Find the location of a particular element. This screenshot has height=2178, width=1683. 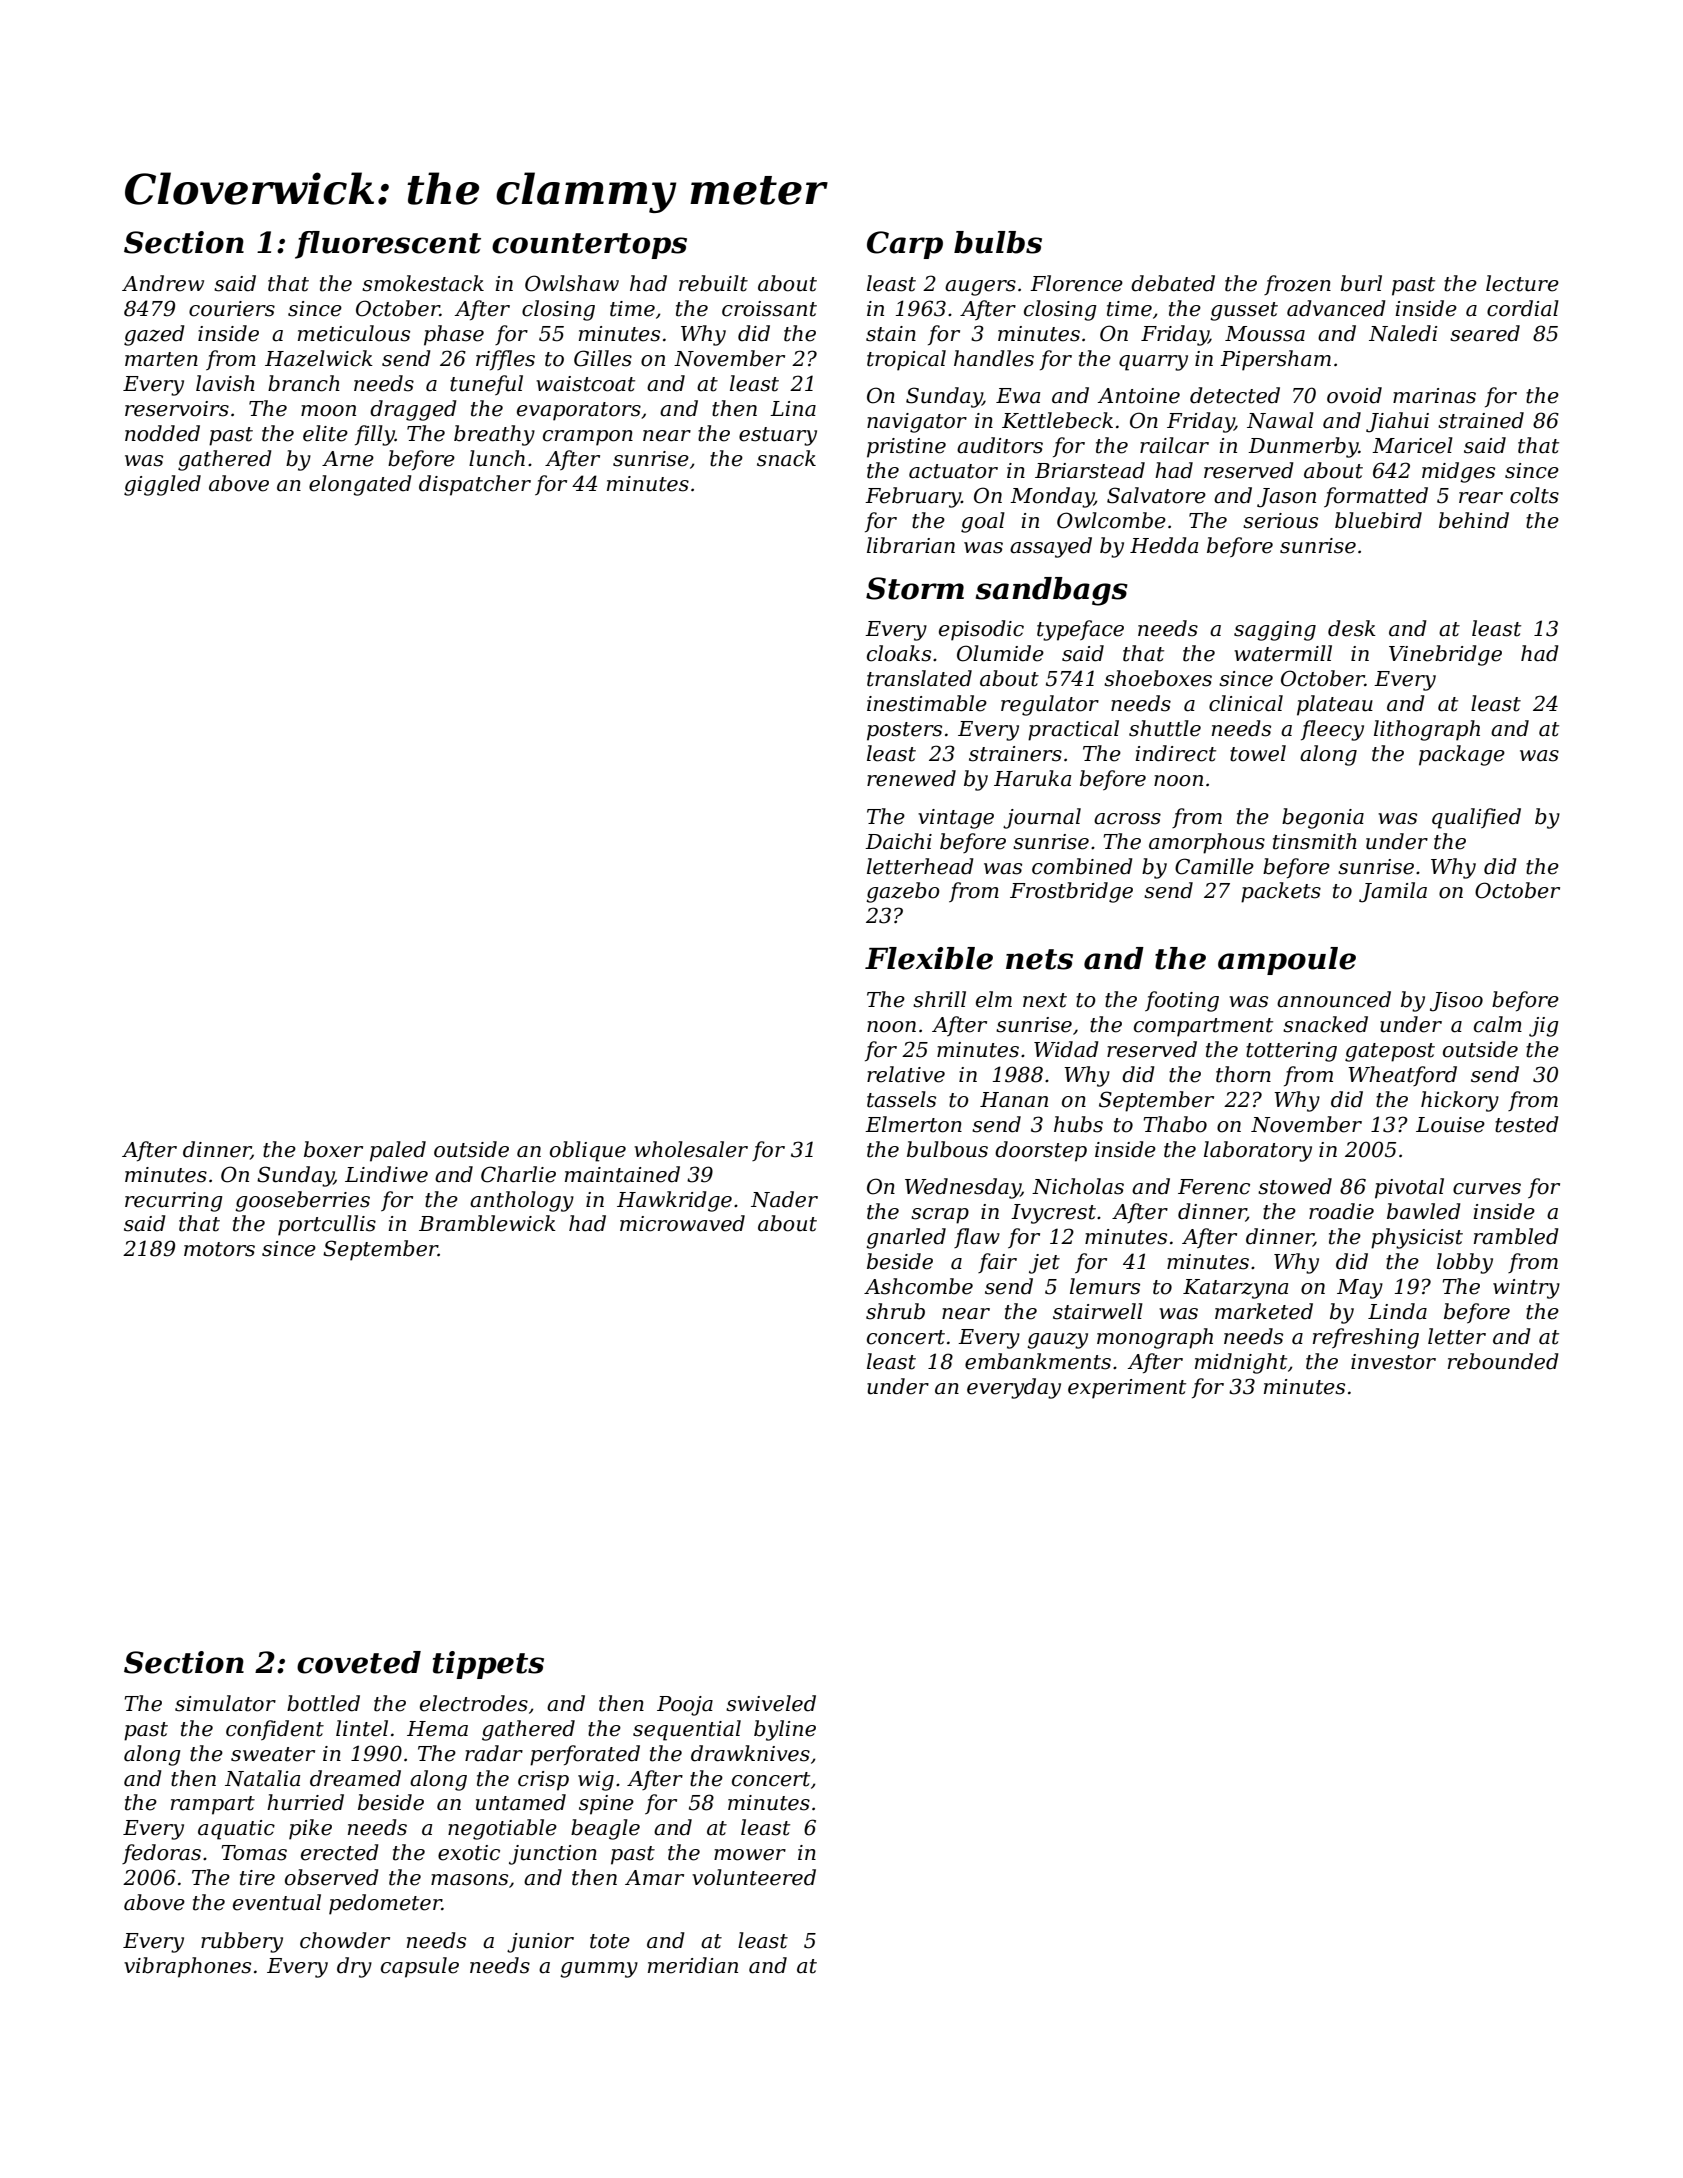

fluorescent is located at coordinates (388, 245).
